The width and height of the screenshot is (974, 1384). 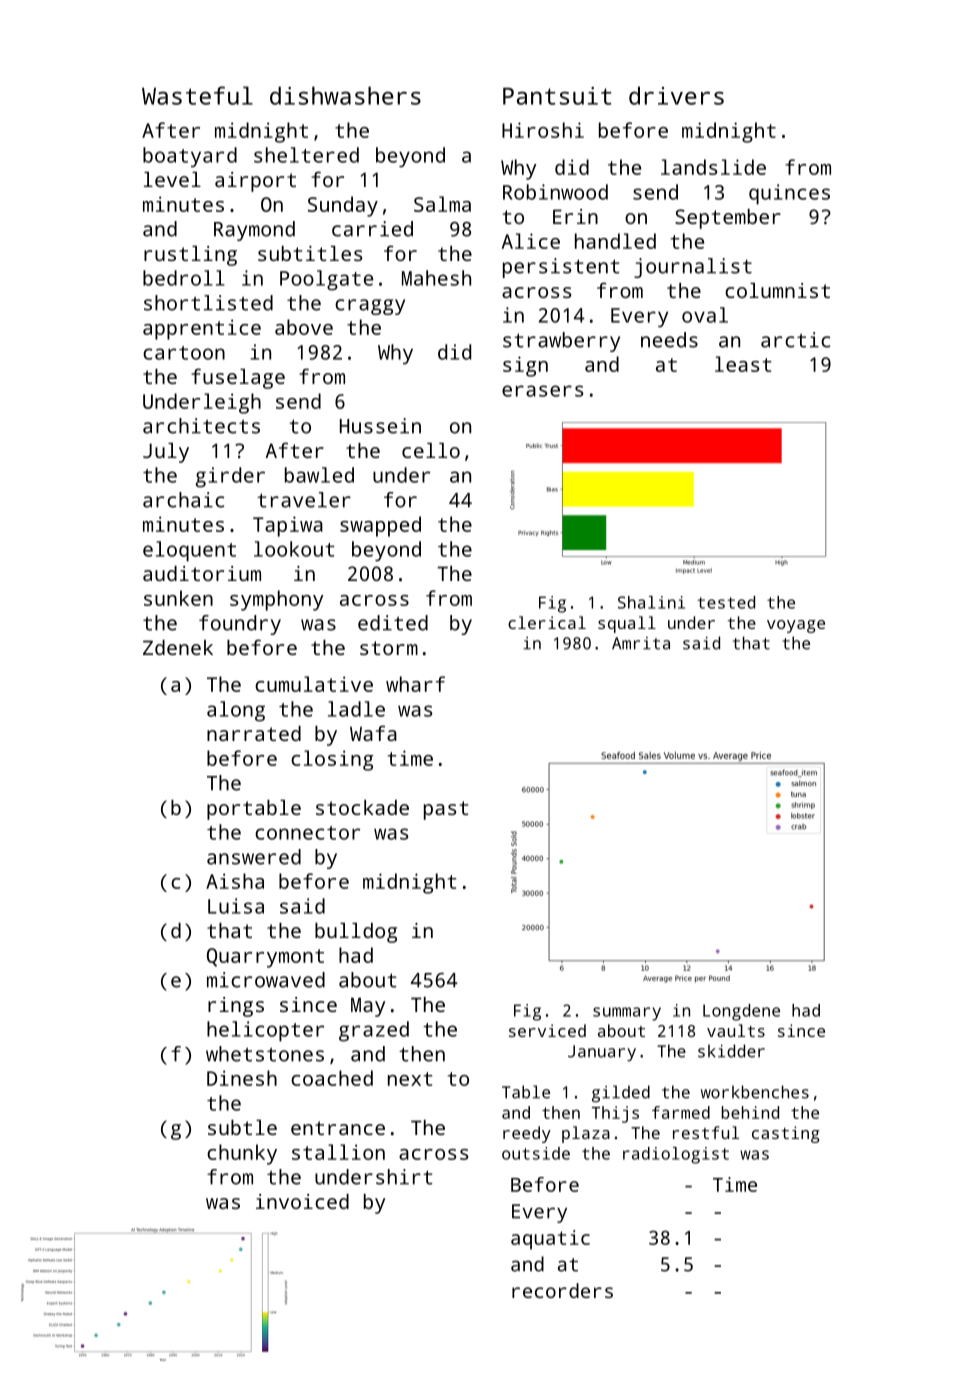 What do you see at coordinates (345, 95) in the screenshot?
I see `dishwashers` at bounding box center [345, 95].
